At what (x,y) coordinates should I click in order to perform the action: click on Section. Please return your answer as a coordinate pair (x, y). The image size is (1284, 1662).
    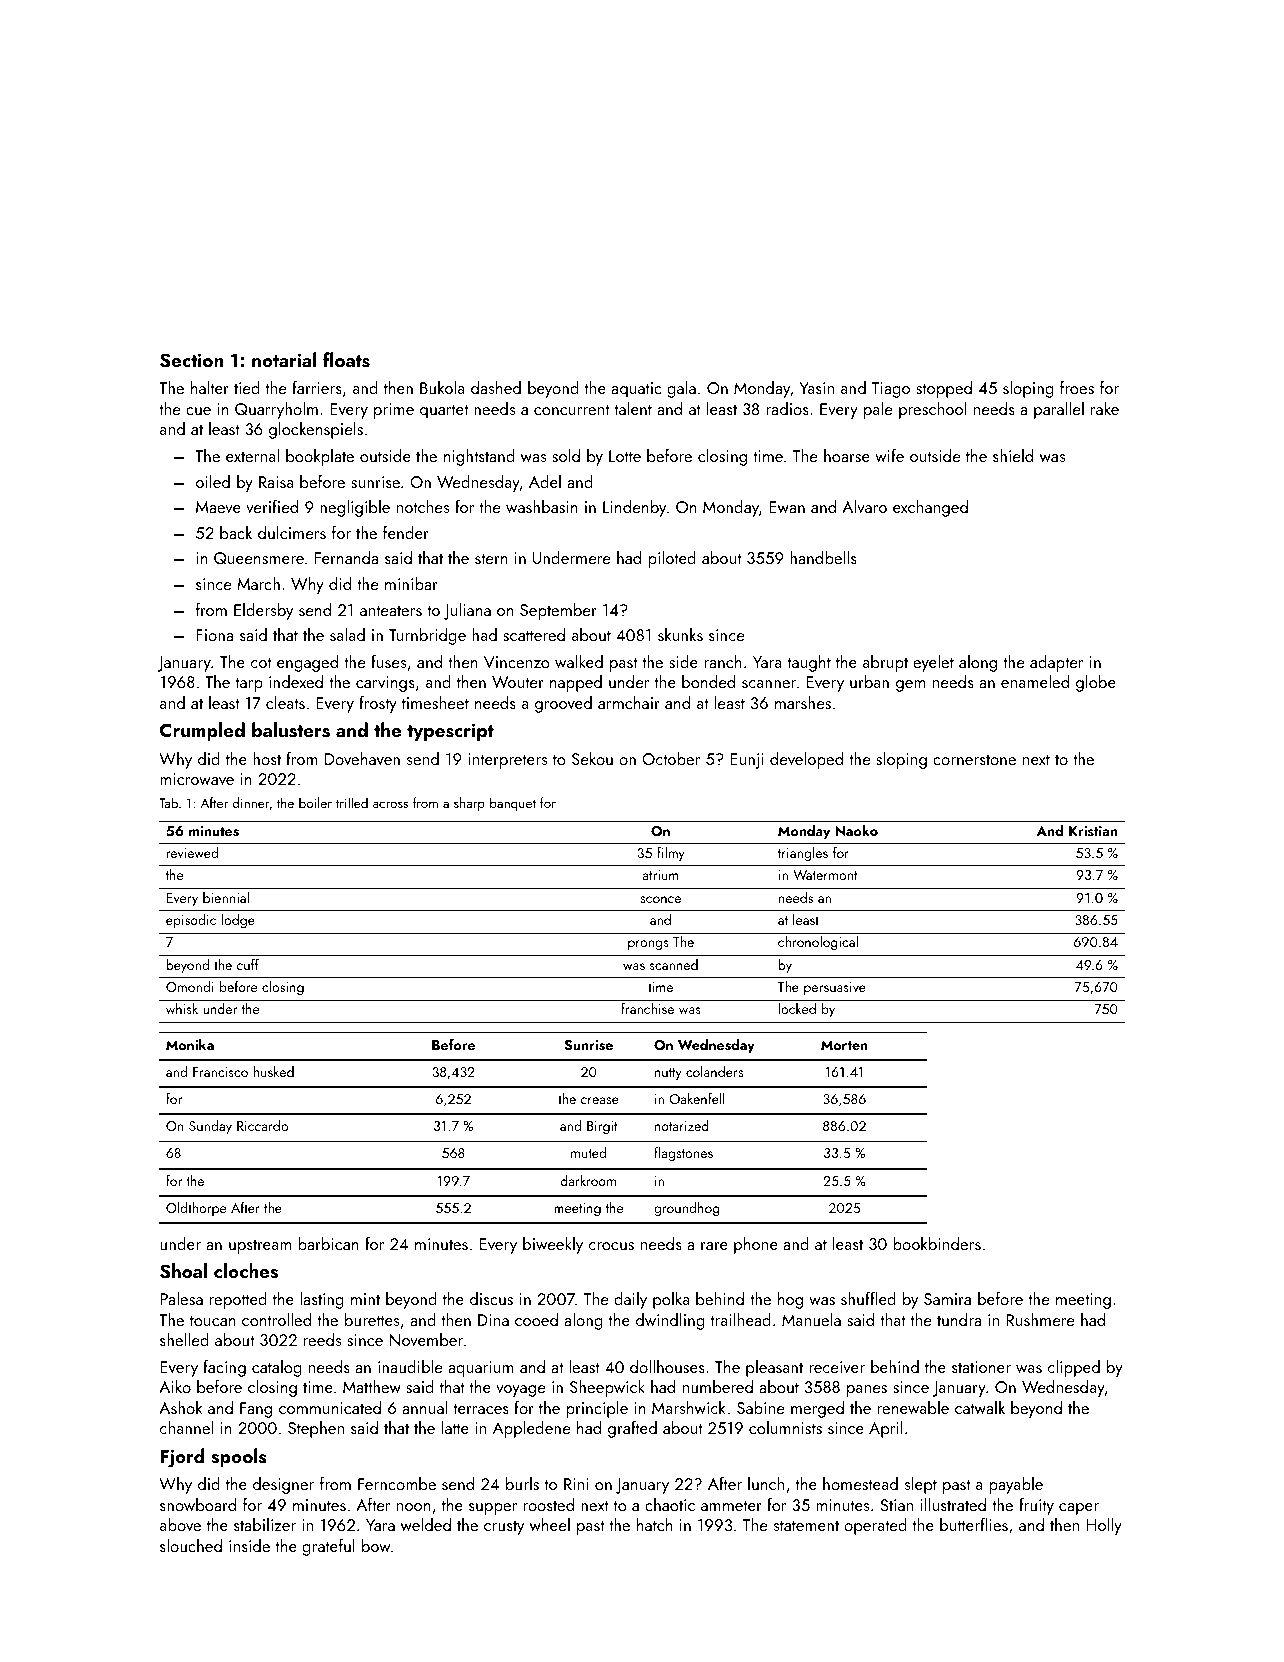
    Looking at the image, I should click on (191, 360).
